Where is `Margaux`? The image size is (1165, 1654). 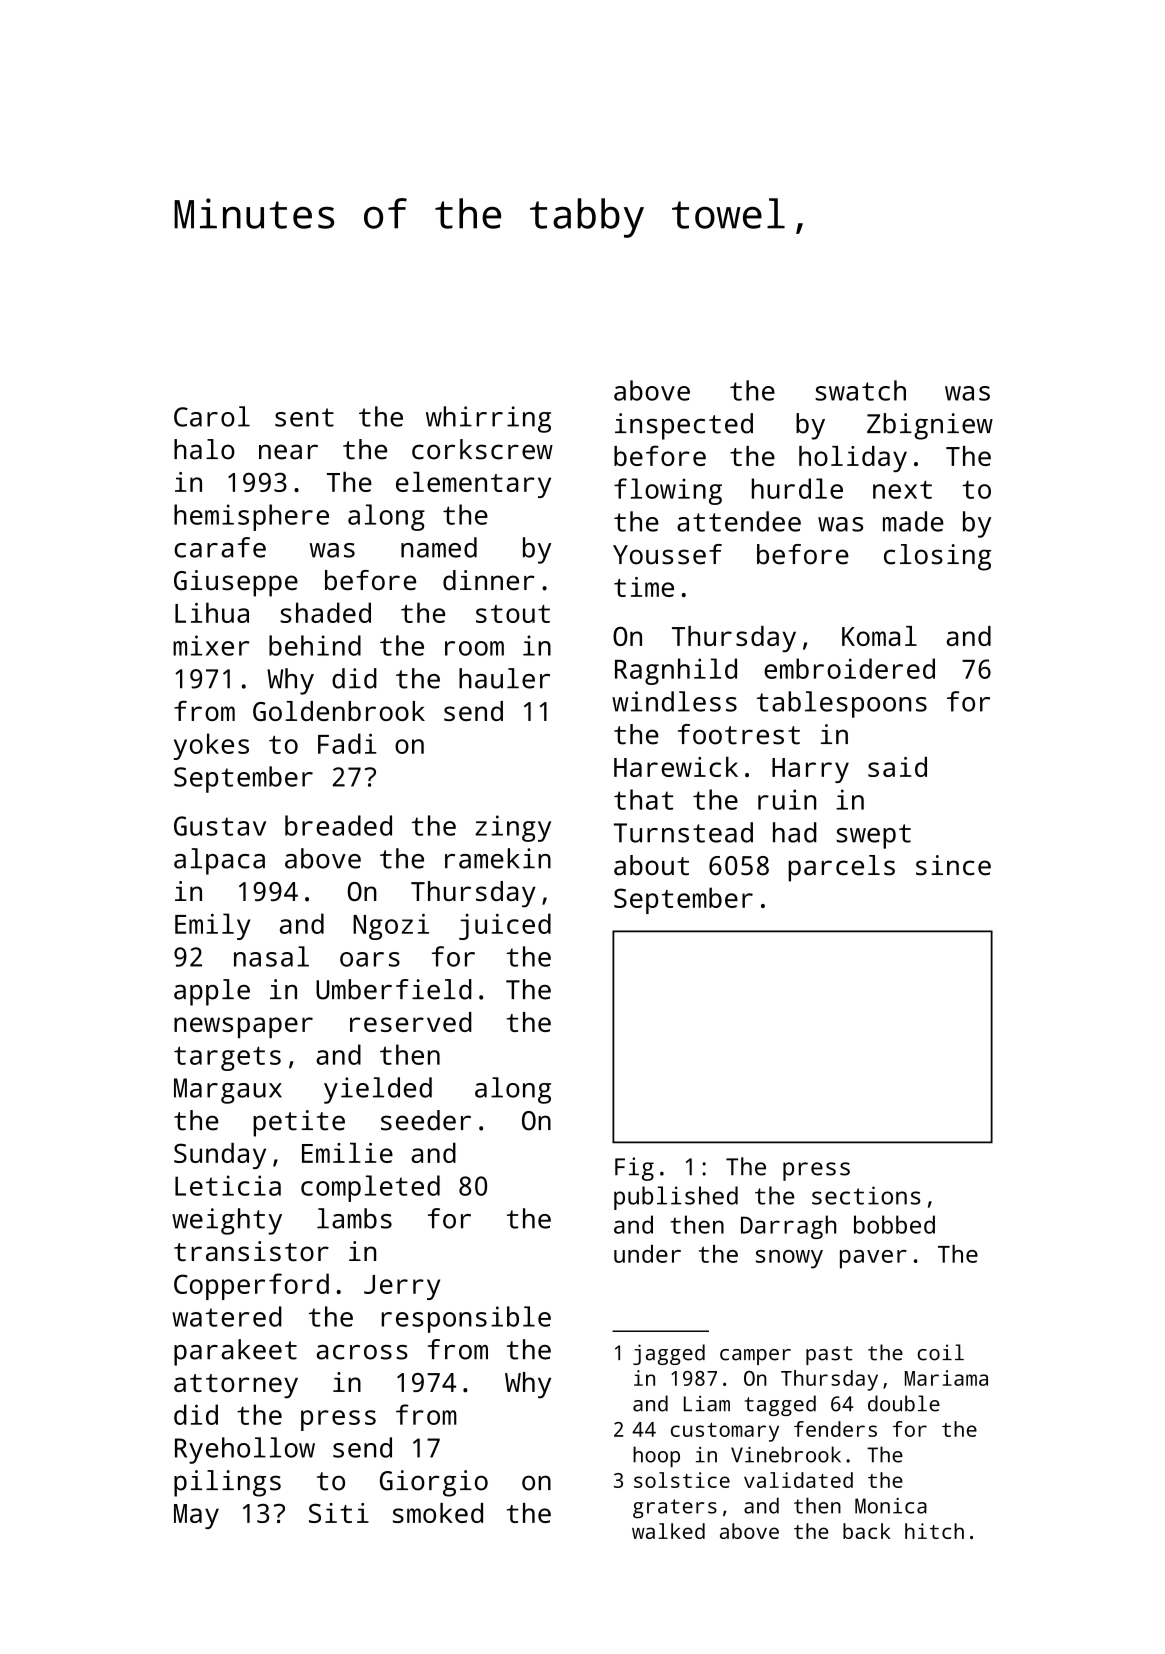 Margaux is located at coordinates (228, 1091).
